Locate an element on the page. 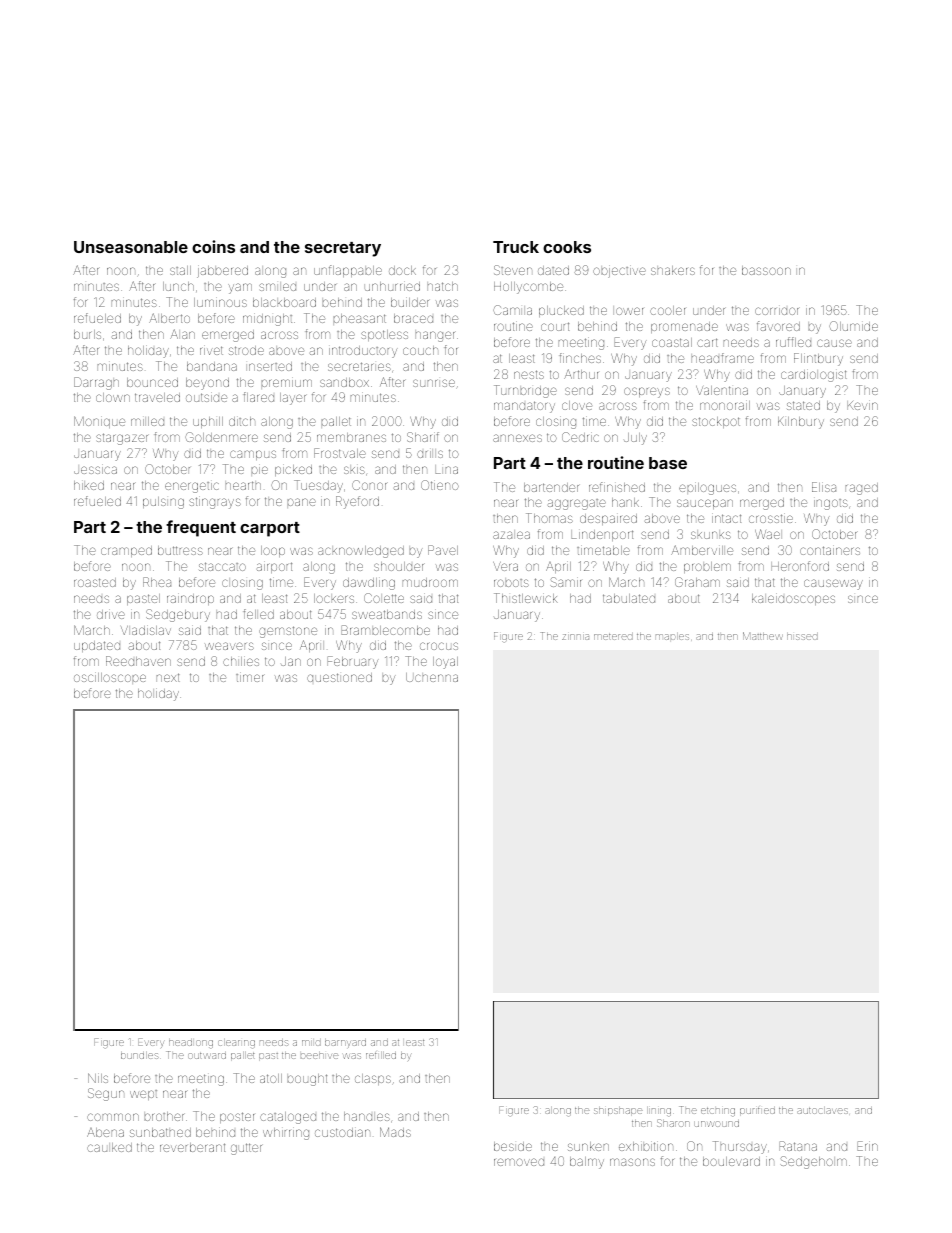 This page has height=1233, width=952. Sharif is located at coordinates (423, 437).
